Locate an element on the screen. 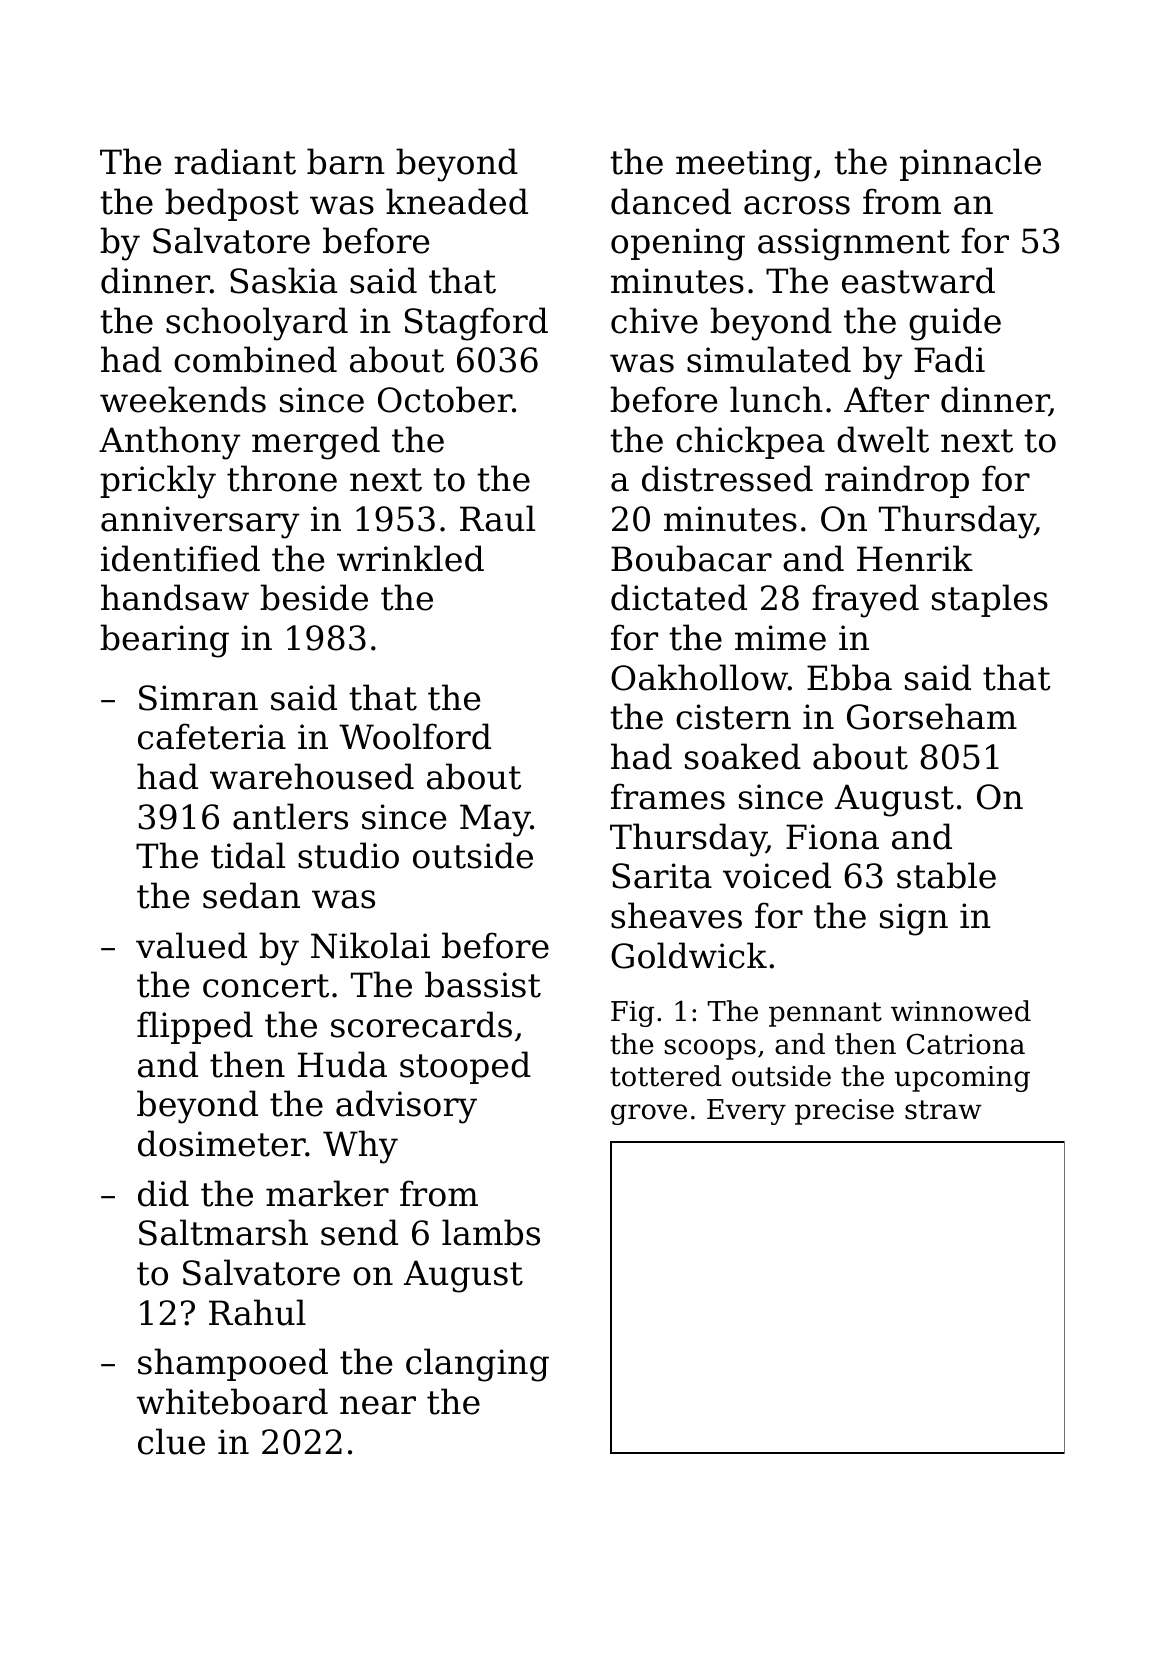  valued is located at coordinates (191, 945).
